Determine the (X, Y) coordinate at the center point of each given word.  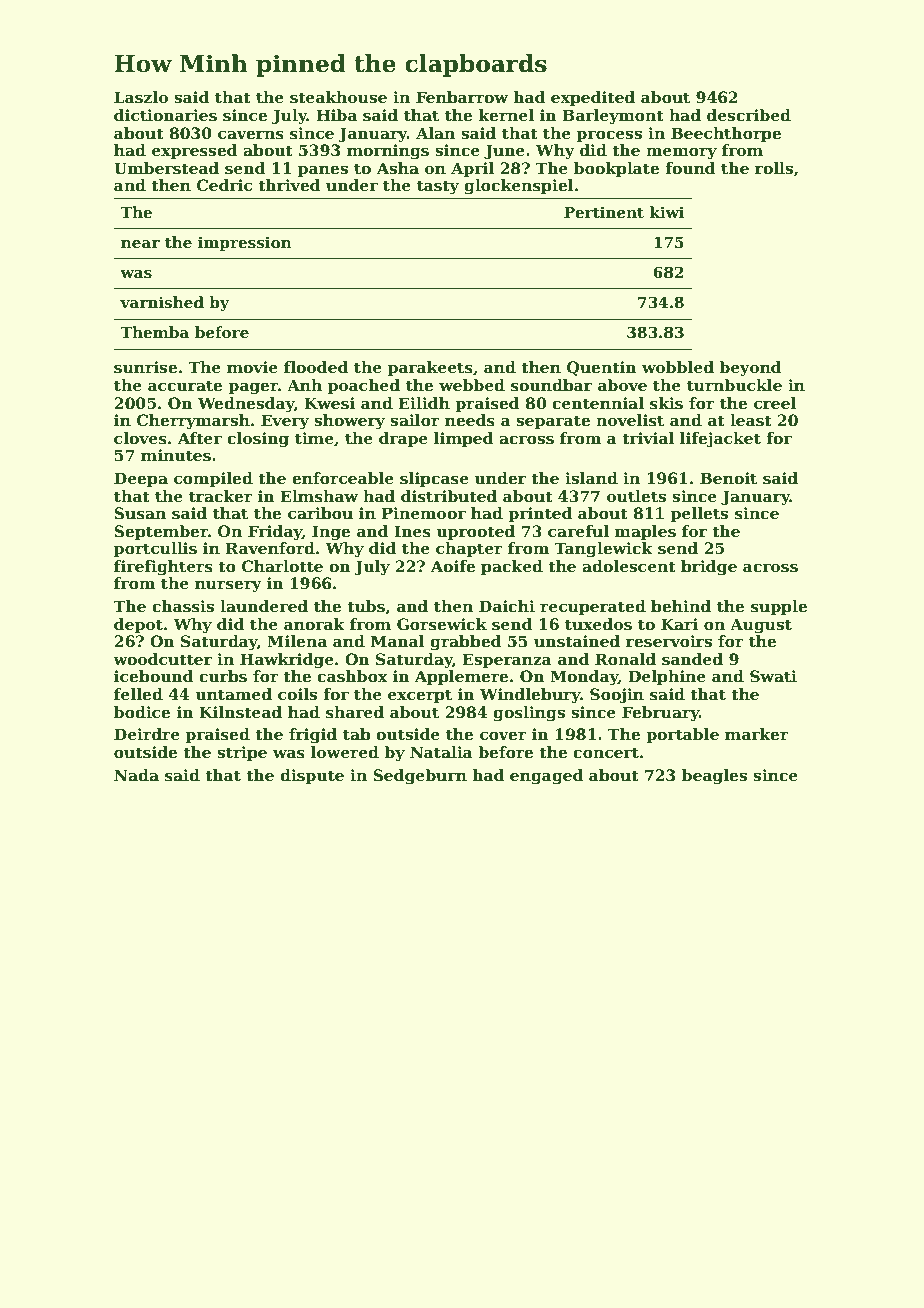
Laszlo (141, 97)
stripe (242, 753)
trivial (648, 438)
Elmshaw (319, 496)
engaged (546, 777)
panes (323, 171)
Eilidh (424, 403)
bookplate (616, 169)
